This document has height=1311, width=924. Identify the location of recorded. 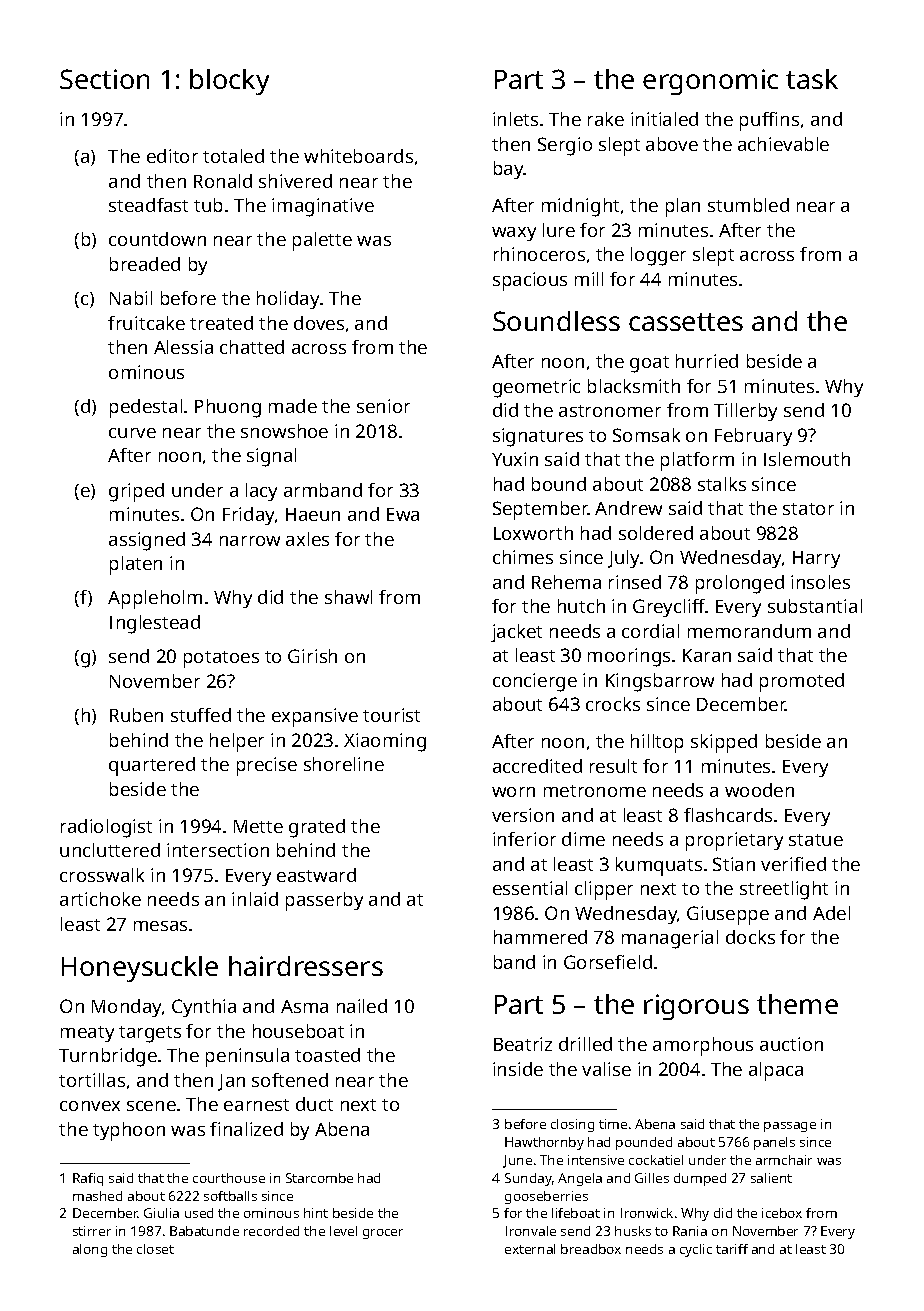
(271, 1231).
